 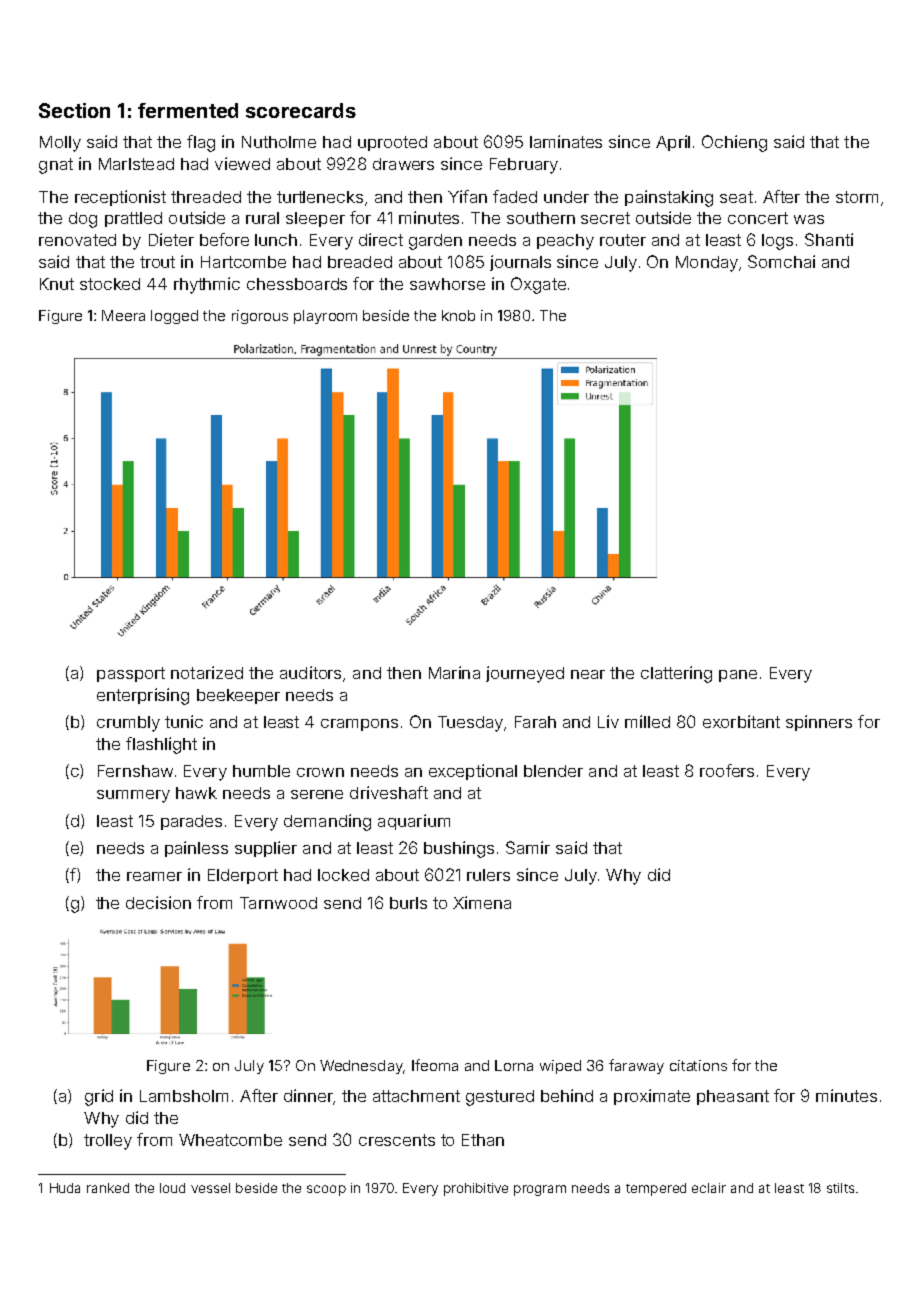 What do you see at coordinates (741, 721) in the image?
I see `exorbitant` at bounding box center [741, 721].
